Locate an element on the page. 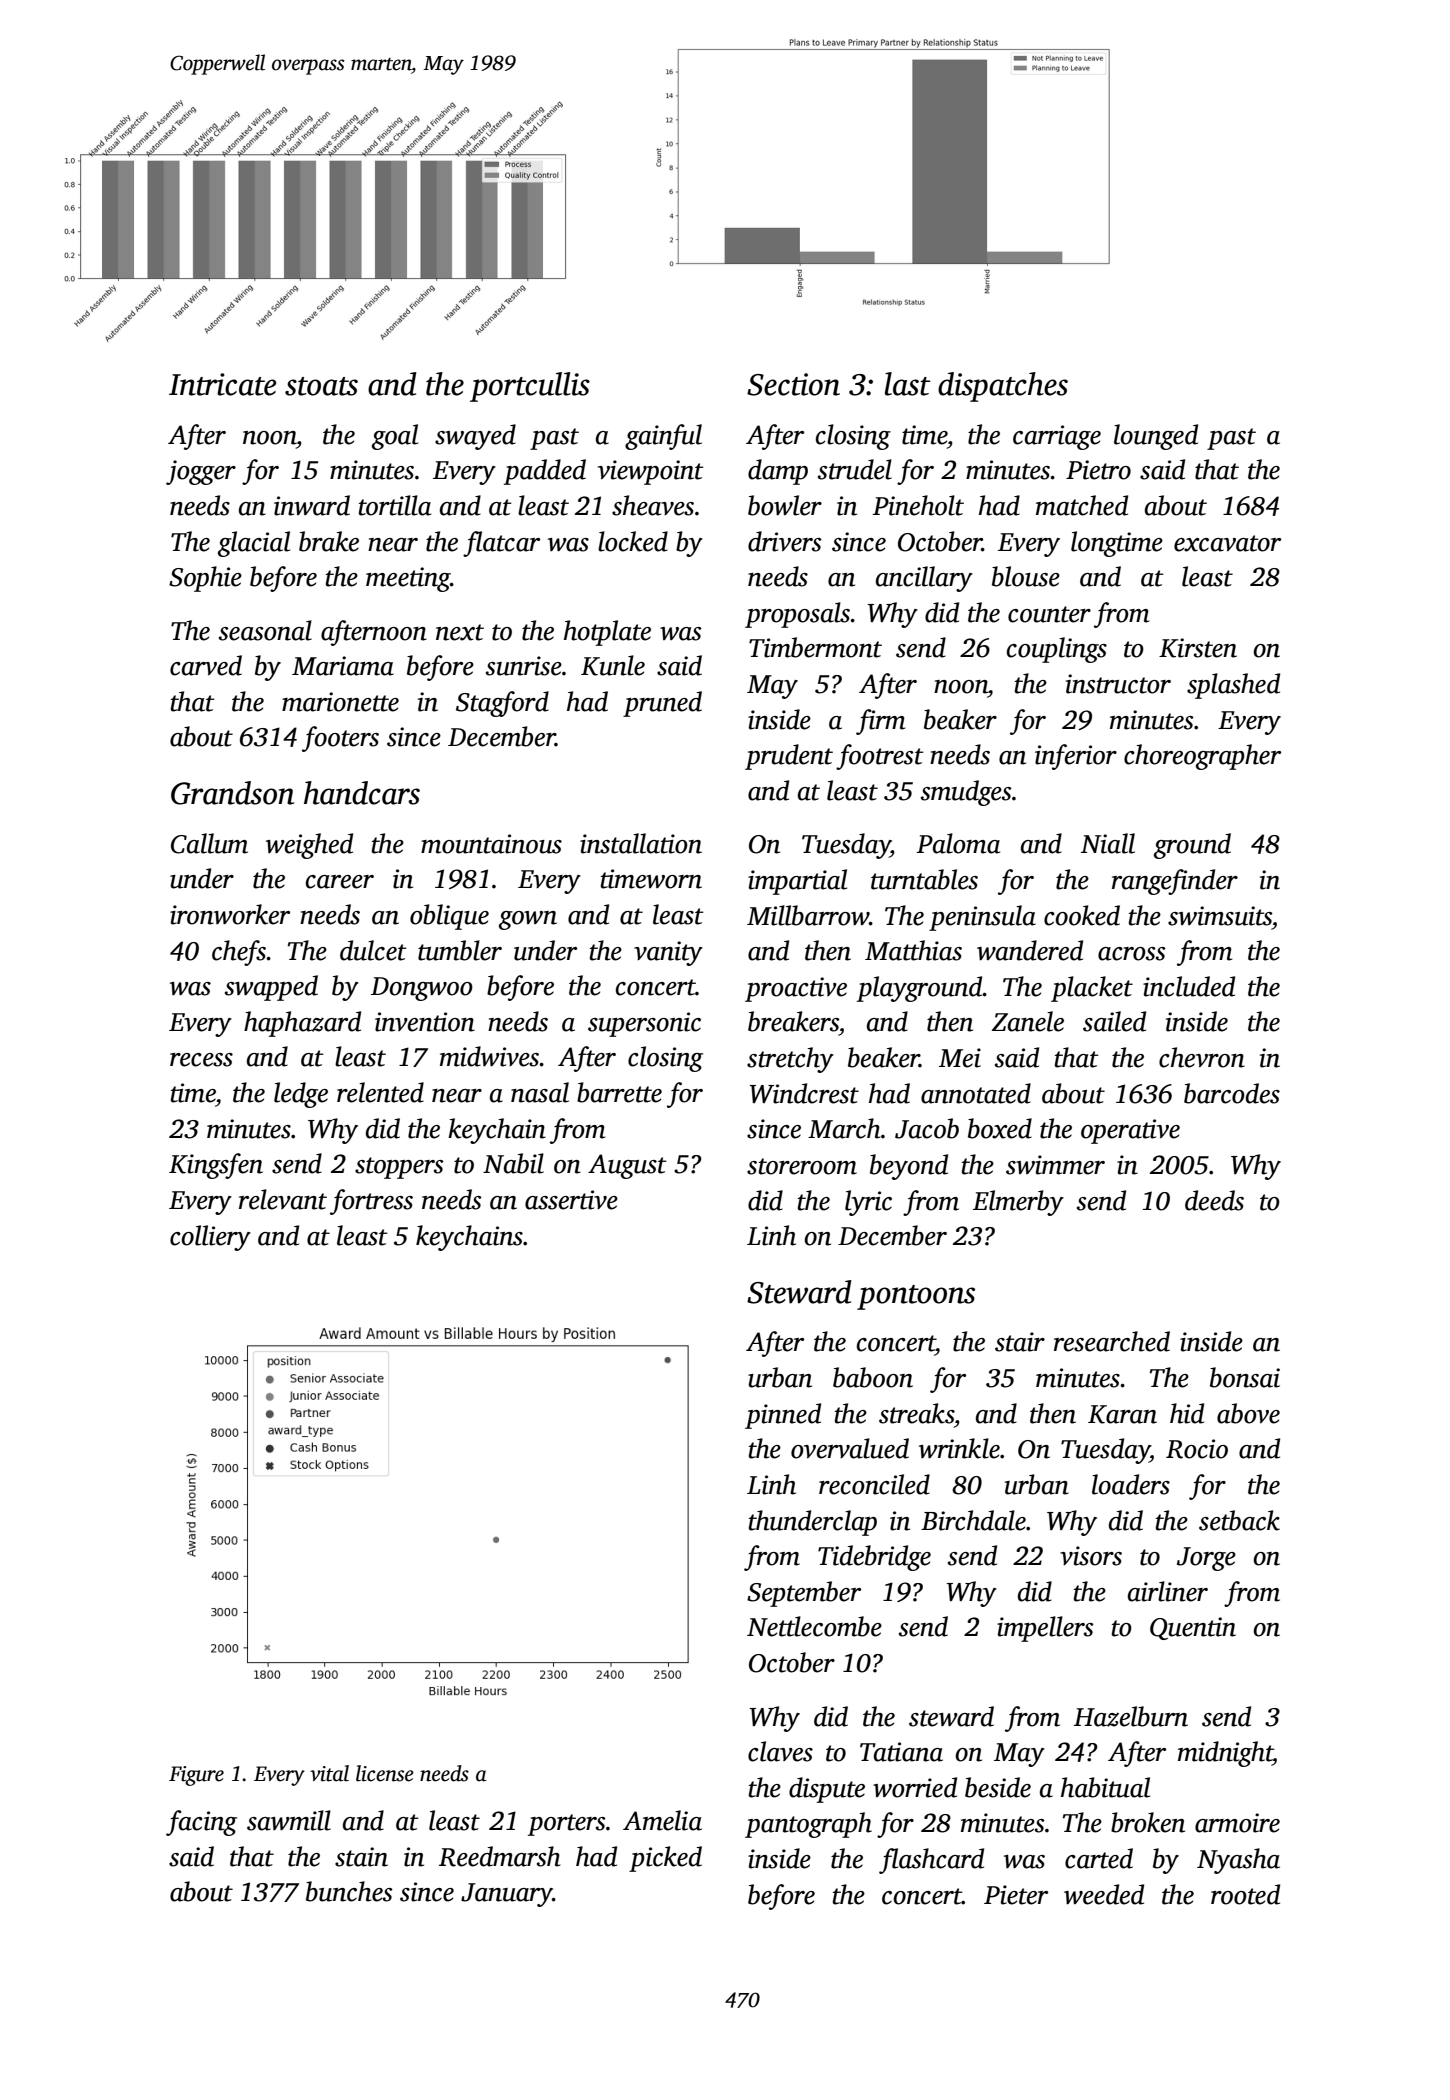 Image resolution: width=1450 pixels, height=2100 pixels. swimsuits is located at coordinates (1220, 916).
